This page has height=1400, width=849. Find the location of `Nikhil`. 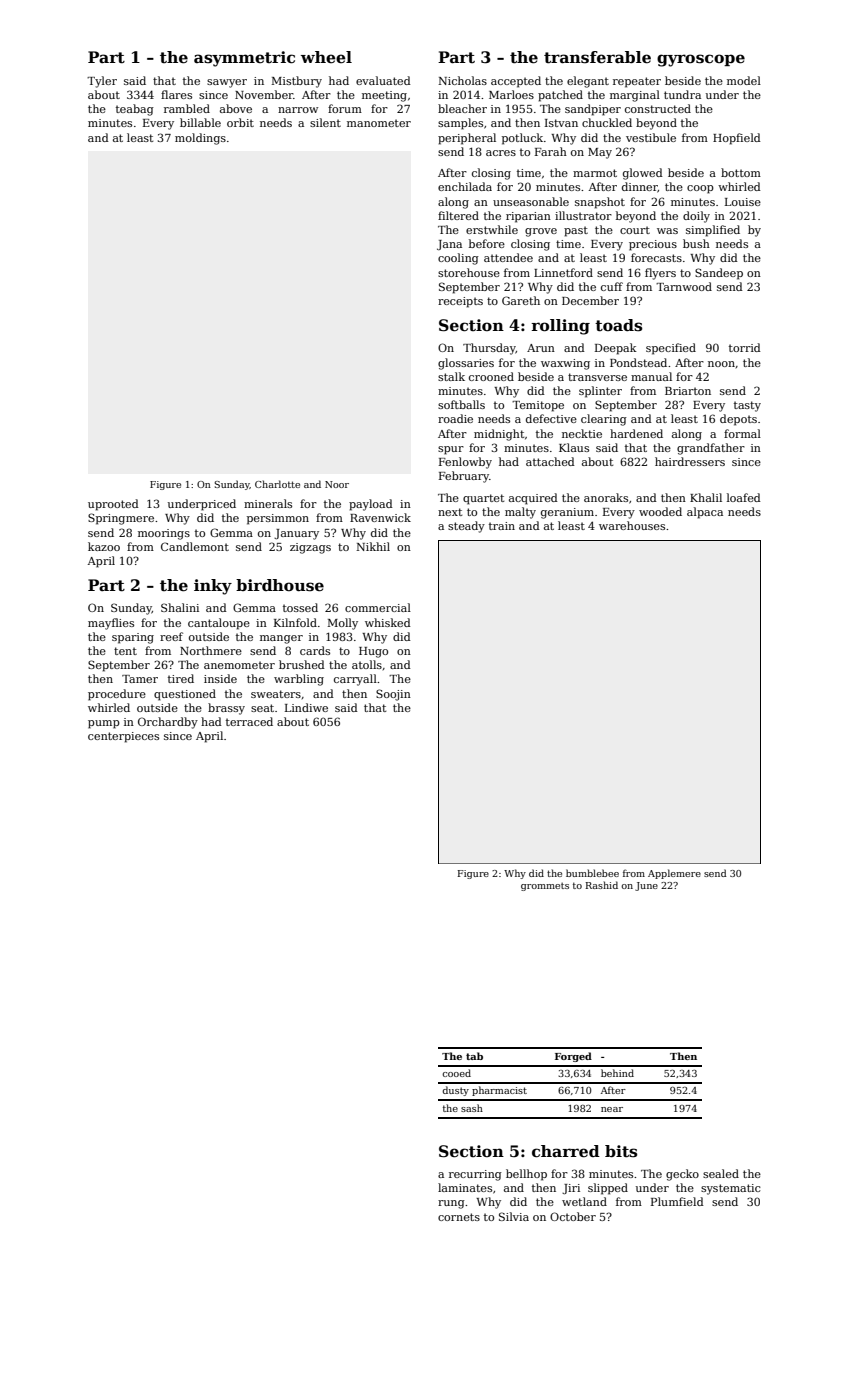

Nikhil is located at coordinates (373, 546).
